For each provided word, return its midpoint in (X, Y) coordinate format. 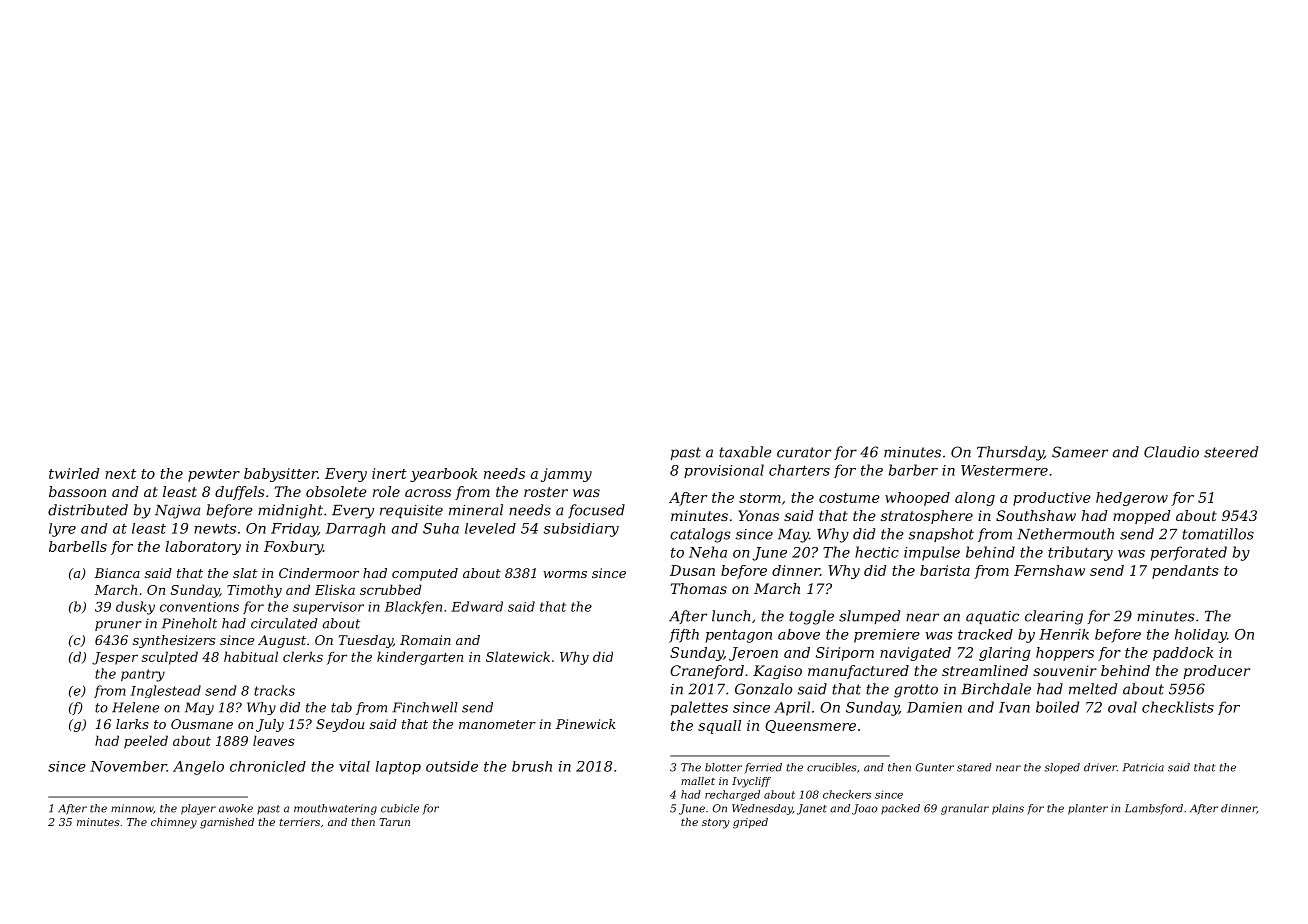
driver (1100, 767)
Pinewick (586, 724)
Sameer (1080, 452)
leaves (273, 740)
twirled (74, 473)
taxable (745, 452)
